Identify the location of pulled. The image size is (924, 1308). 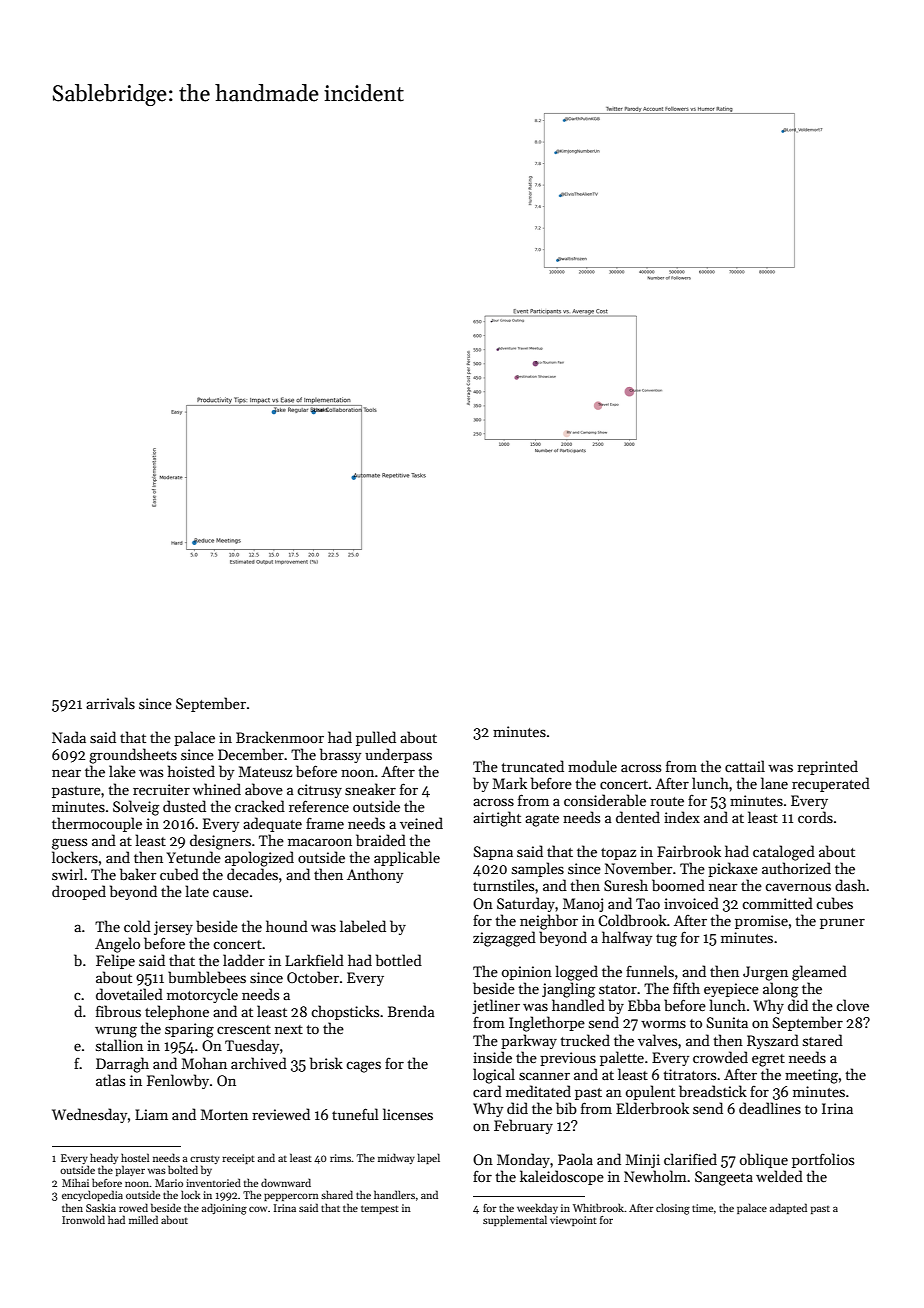
(376, 738).
